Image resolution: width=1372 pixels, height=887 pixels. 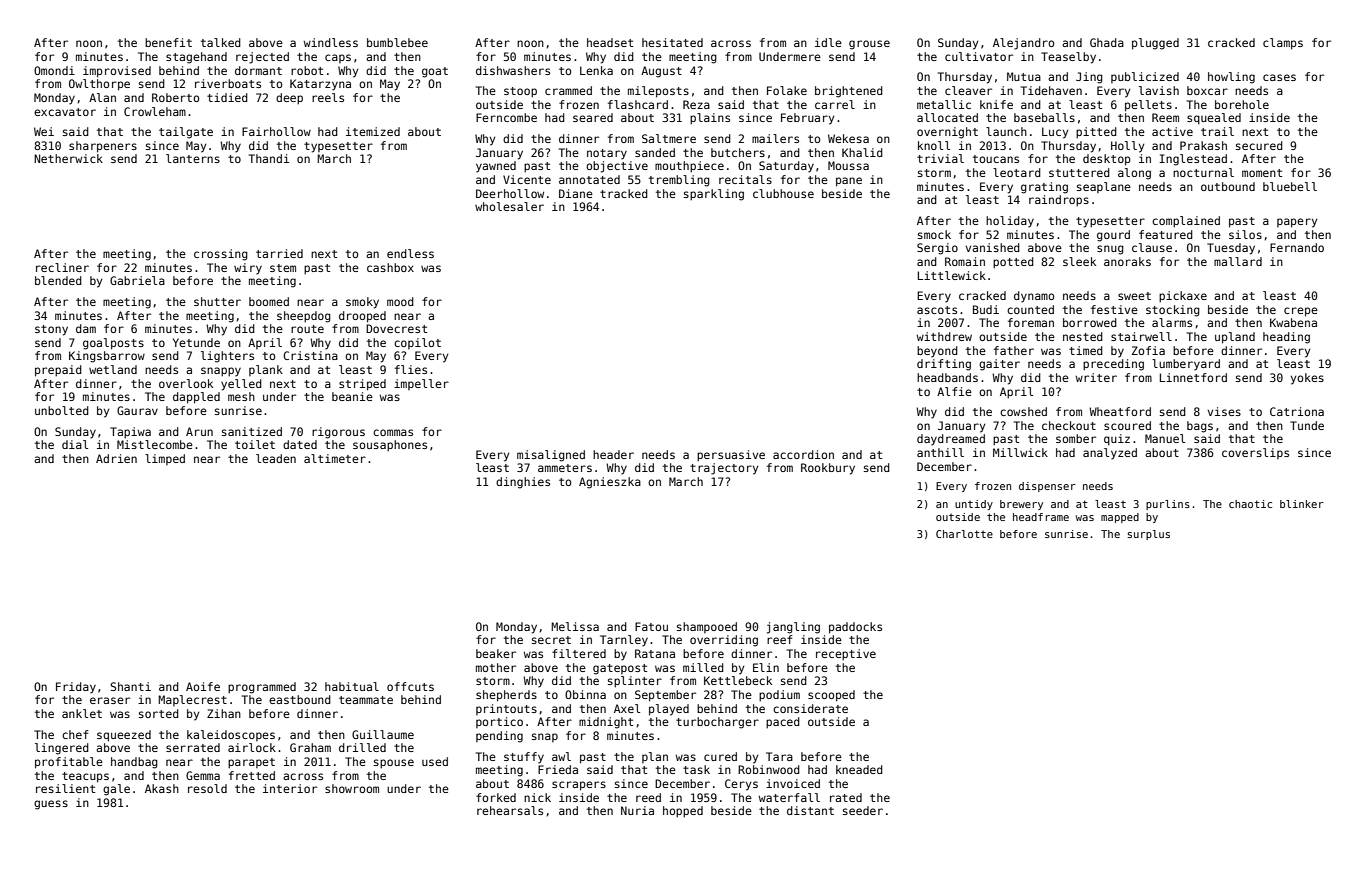 What do you see at coordinates (168, 42) in the screenshot?
I see `benefit` at bounding box center [168, 42].
